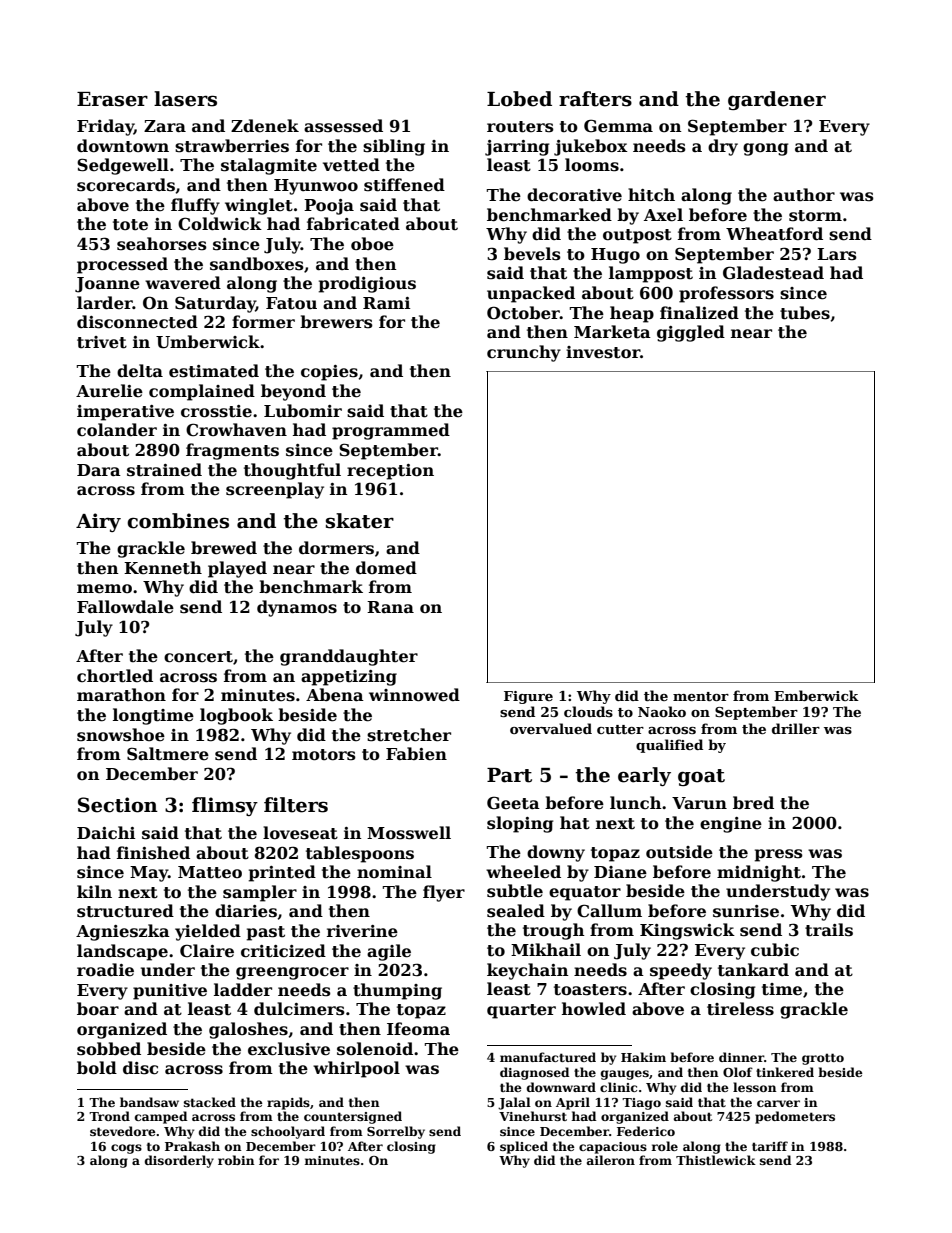 The height and width of the screenshot is (1233, 952). I want to click on Matteo, so click(210, 872).
